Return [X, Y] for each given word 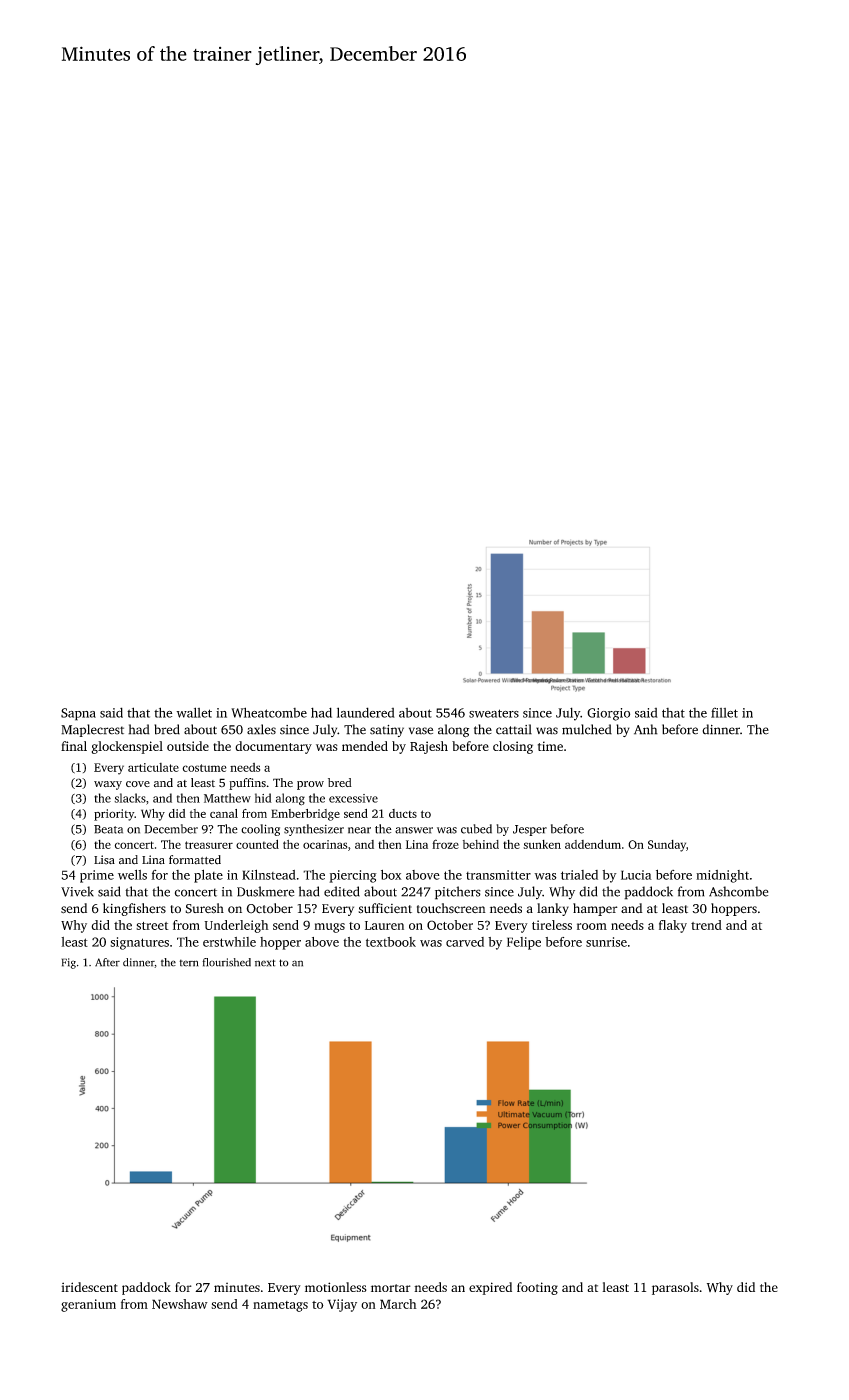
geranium [88, 1305]
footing [537, 1288]
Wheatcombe [269, 712]
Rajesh [429, 747]
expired [490, 1288]
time [550, 746]
